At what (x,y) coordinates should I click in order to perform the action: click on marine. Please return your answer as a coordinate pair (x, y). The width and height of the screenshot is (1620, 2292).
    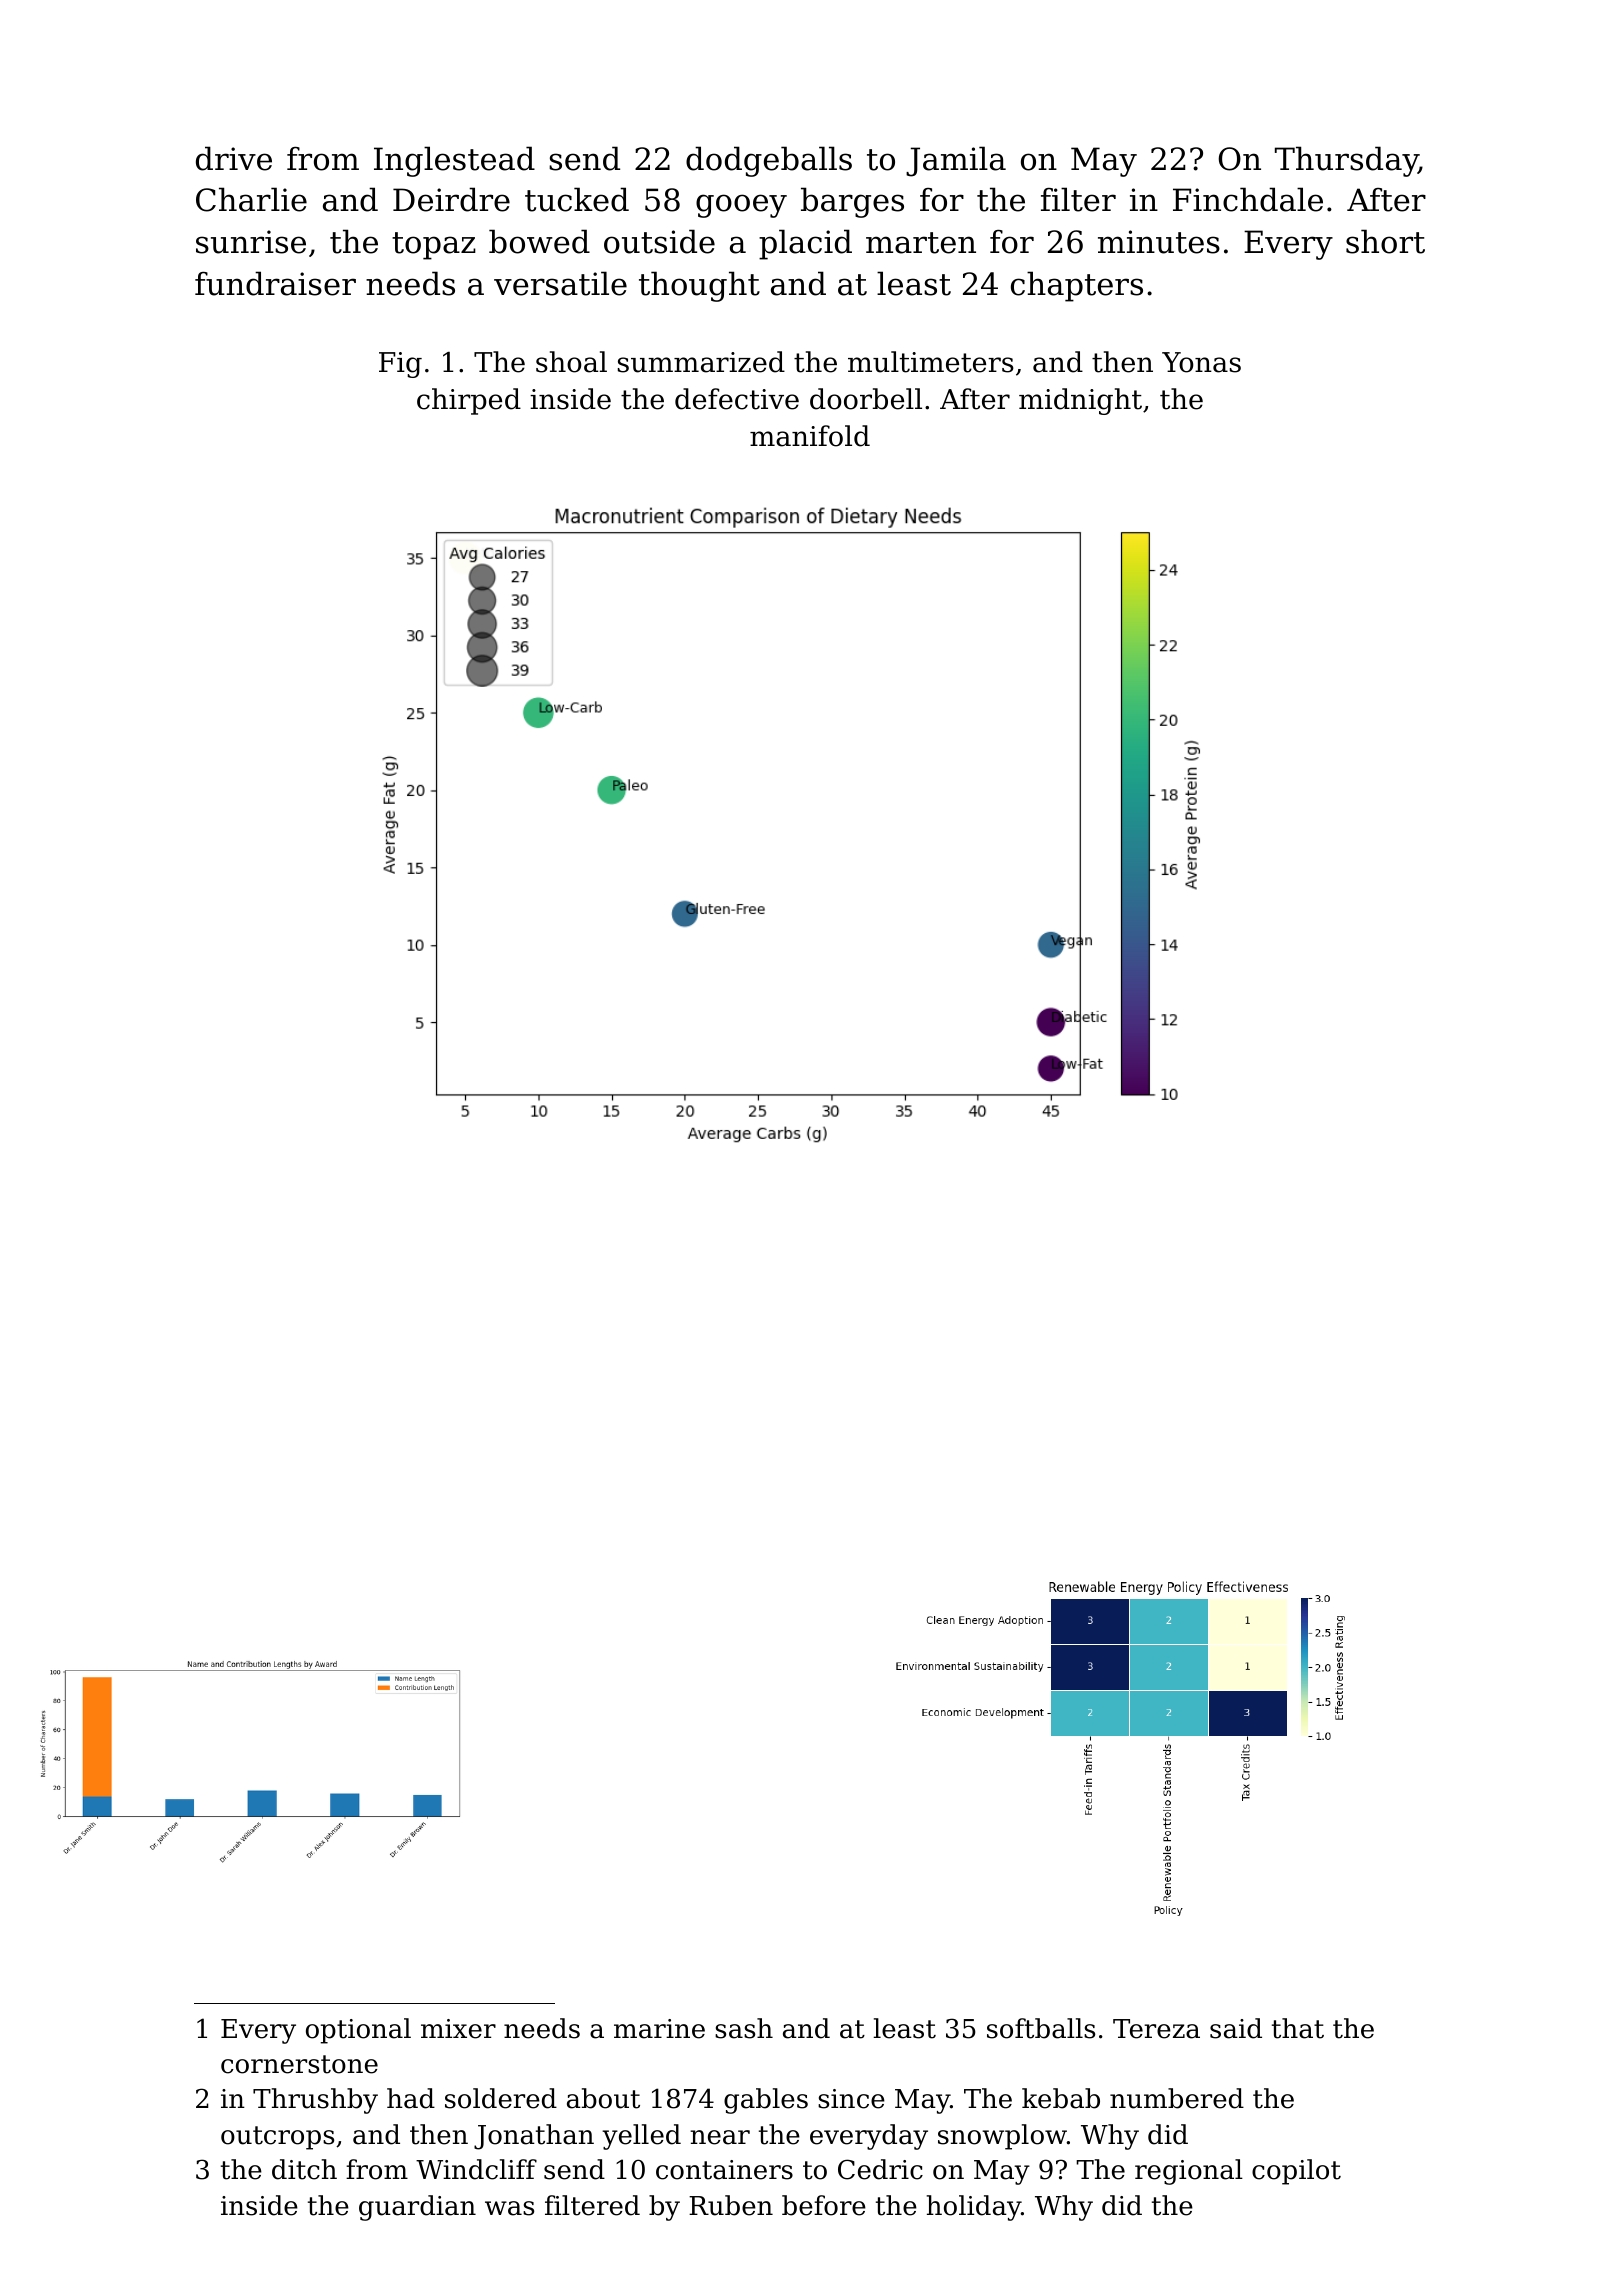
    Looking at the image, I should click on (659, 2029).
